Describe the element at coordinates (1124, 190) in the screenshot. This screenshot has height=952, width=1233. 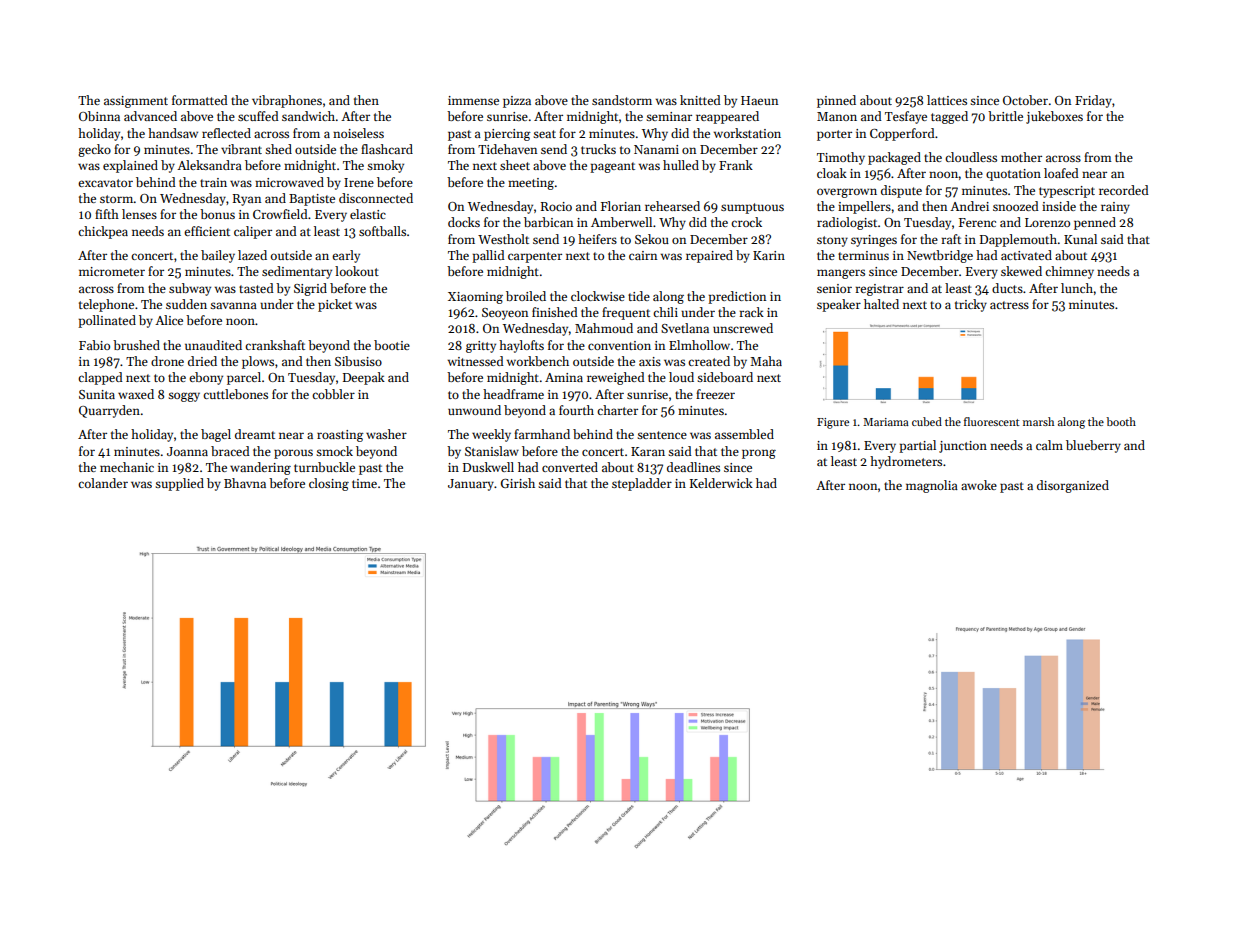
I see `recorded` at that location.
